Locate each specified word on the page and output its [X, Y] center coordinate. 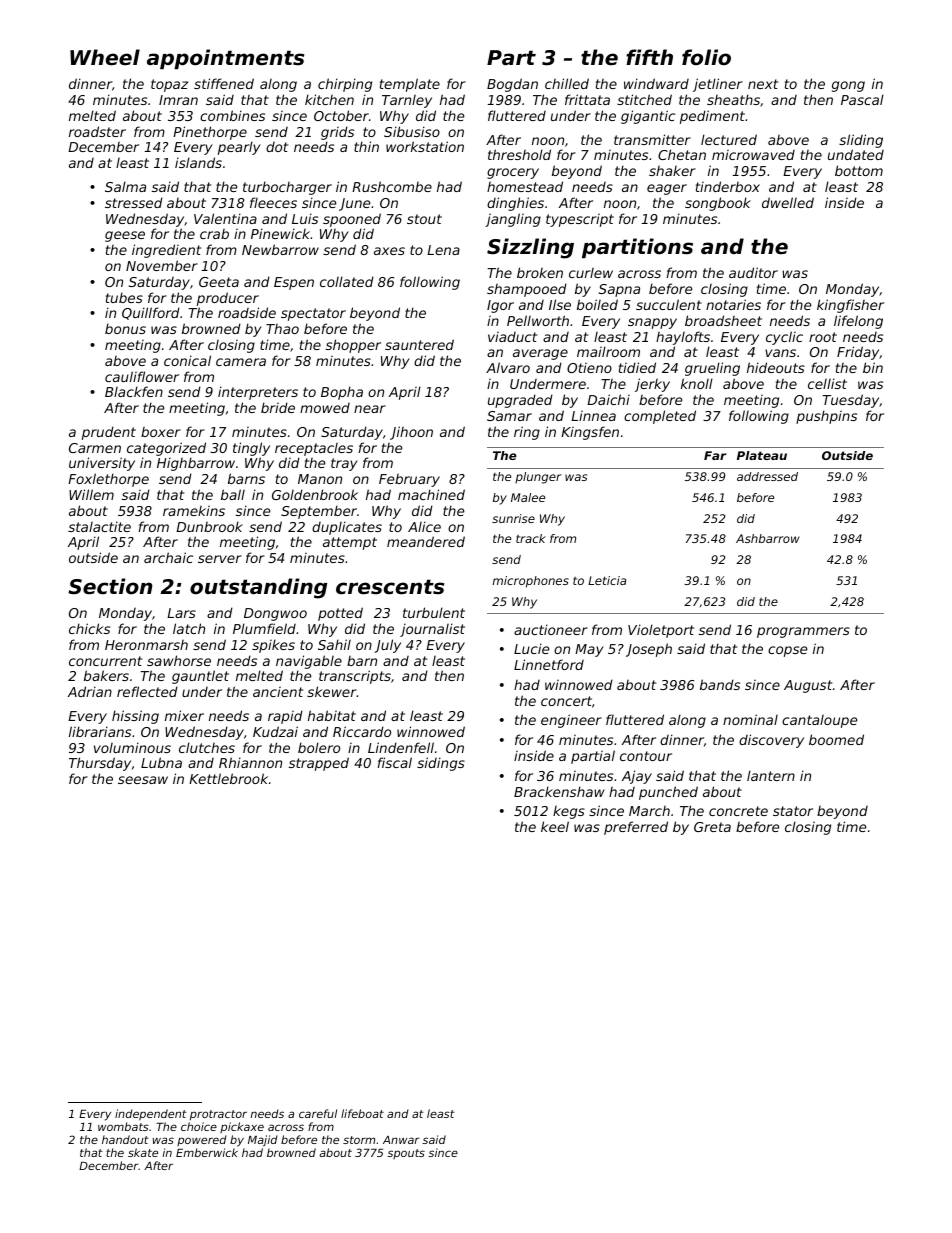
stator [793, 811]
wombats [123, 1126]
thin [366, 146]
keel [555, 826]
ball [233, 494]
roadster [97, 131]
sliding [861, 141]
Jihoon [411, 433]
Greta [712, 827]
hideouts [776, 367]
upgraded [520, 401]
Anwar [401, 1140]
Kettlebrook [228, 778]
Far [715, 455]
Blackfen [134, 391]
